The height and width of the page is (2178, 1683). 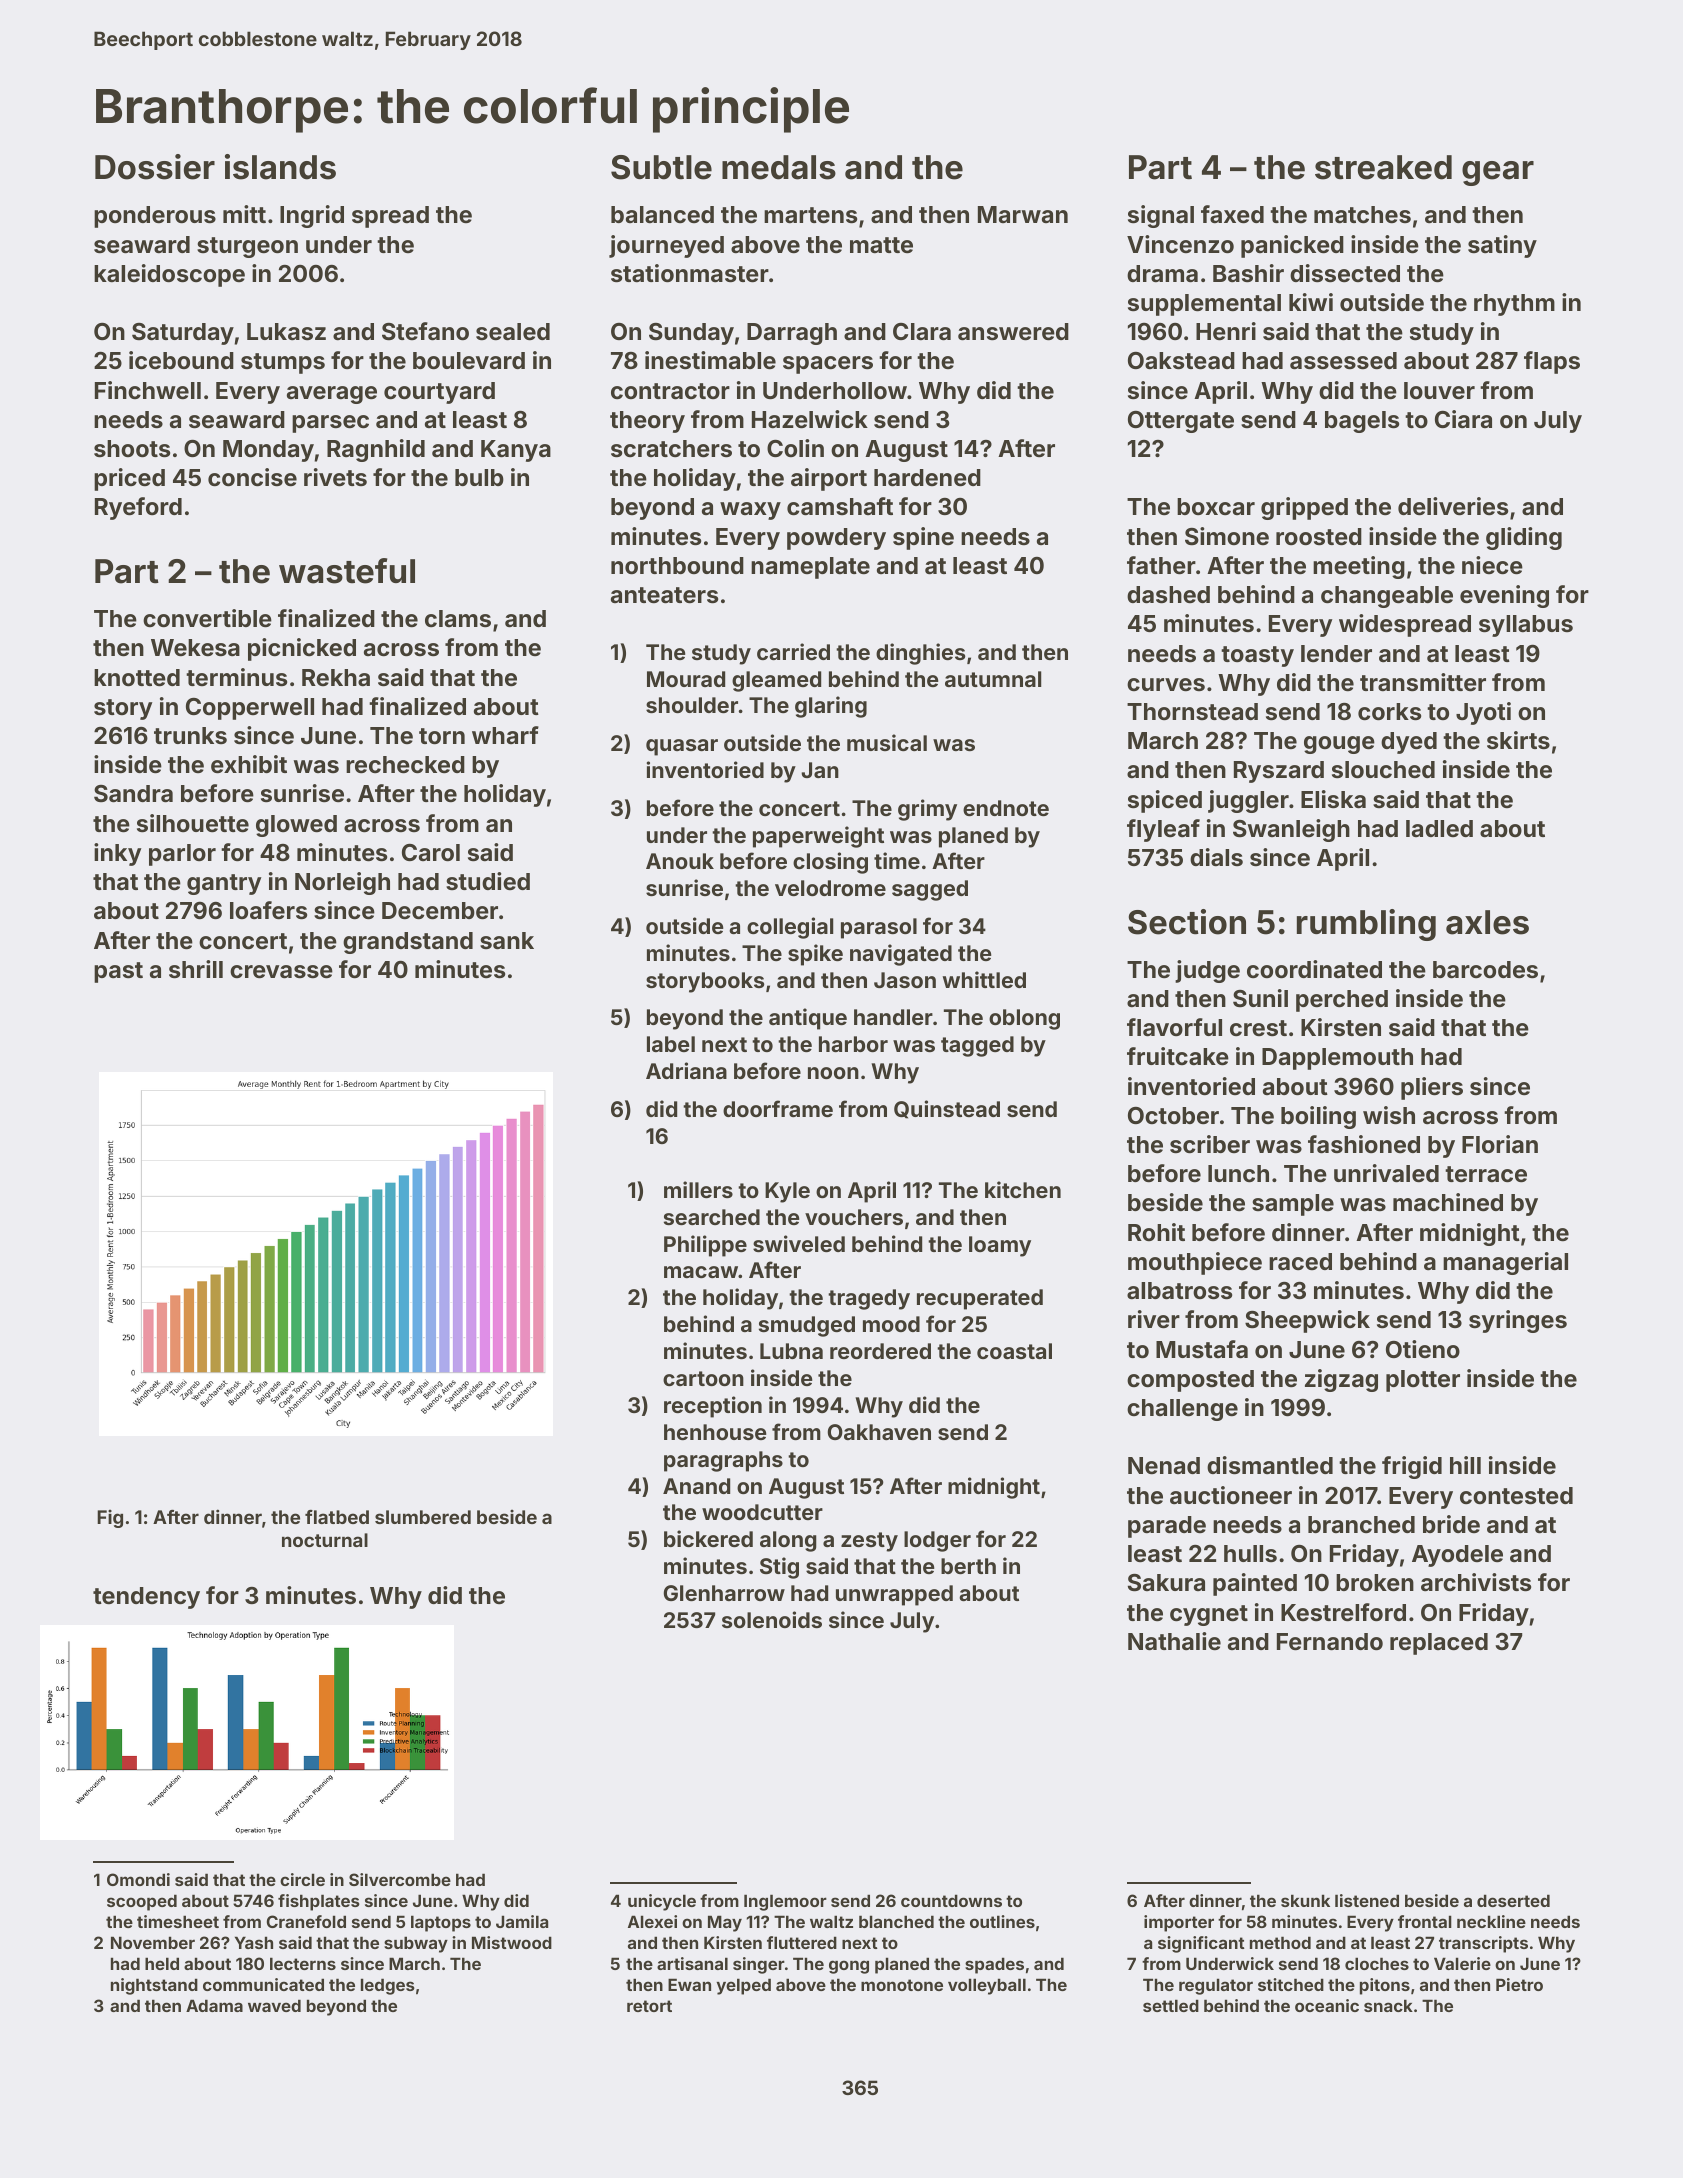 What do you see at coordinates (1432, 1088) in the page?
I see `pliers` at bounding box center [1432, 1088].
